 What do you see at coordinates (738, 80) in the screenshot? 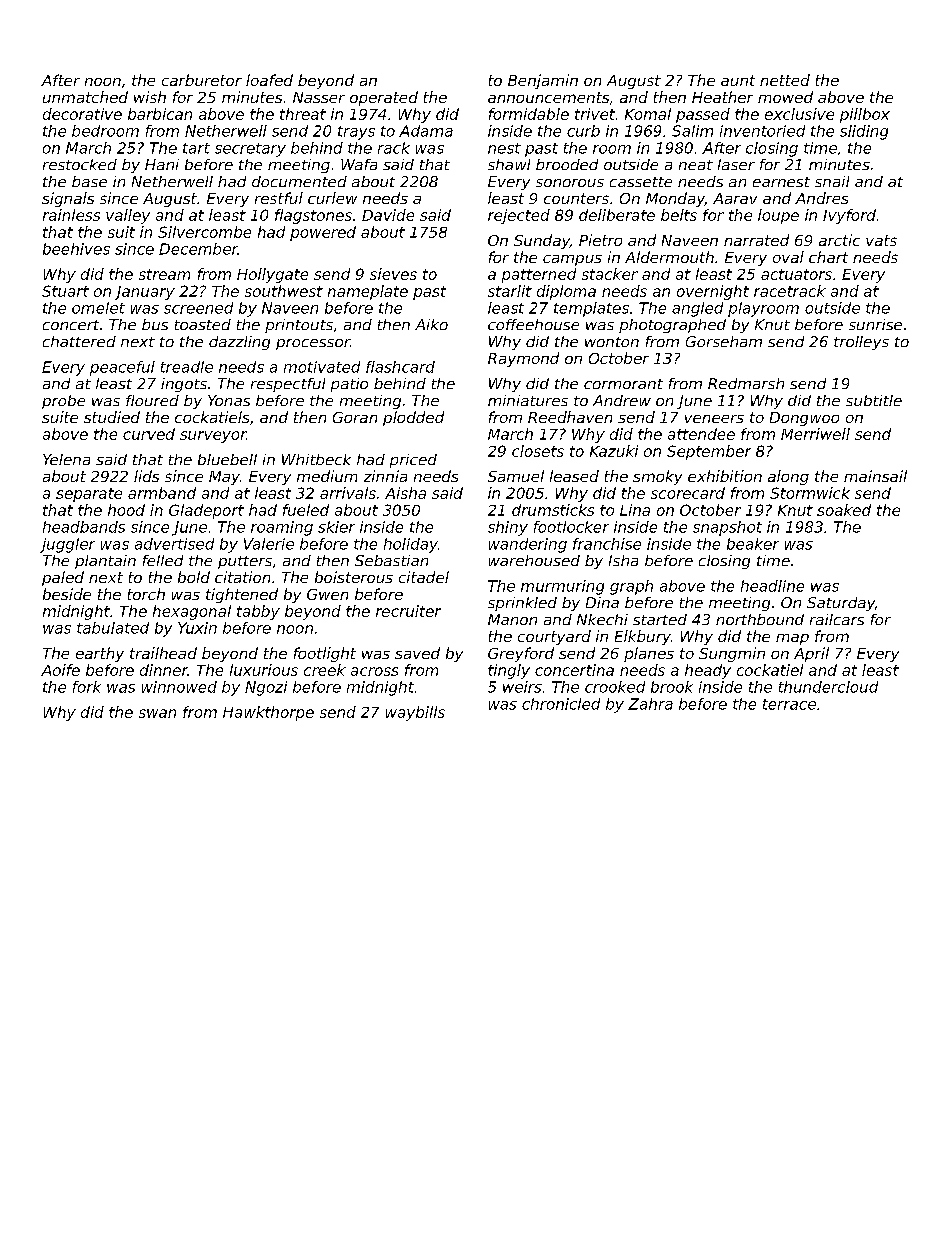
I see `aunt` at bounding box center [738, 80].
